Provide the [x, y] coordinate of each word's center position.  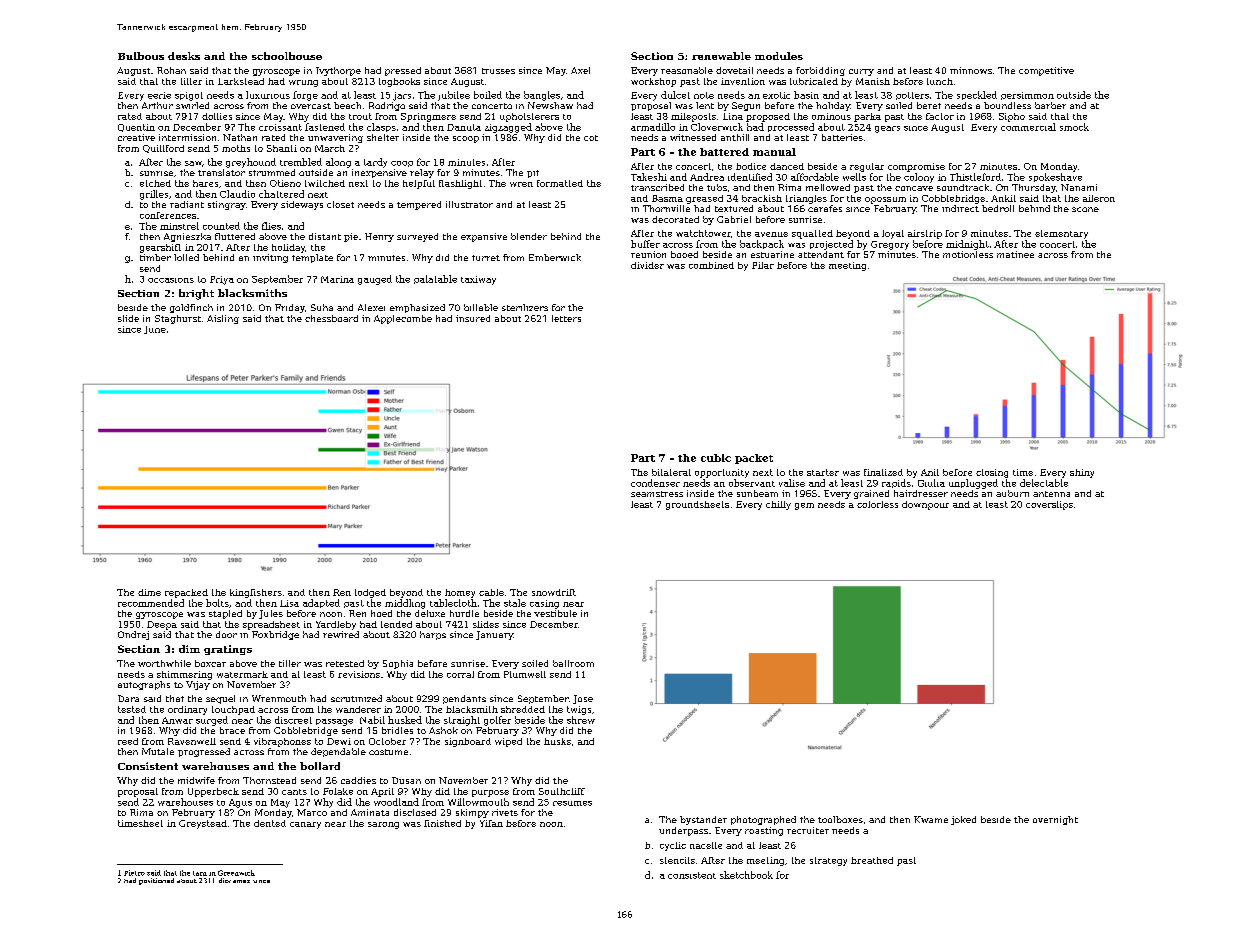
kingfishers [256, 593]
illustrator [469, 204]
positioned [156, 881]
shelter [383, 137]
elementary [1061, 234]
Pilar [763, 265]
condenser [655, 483]
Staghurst [178, 319]
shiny [1082, 473]
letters [566, 318]
